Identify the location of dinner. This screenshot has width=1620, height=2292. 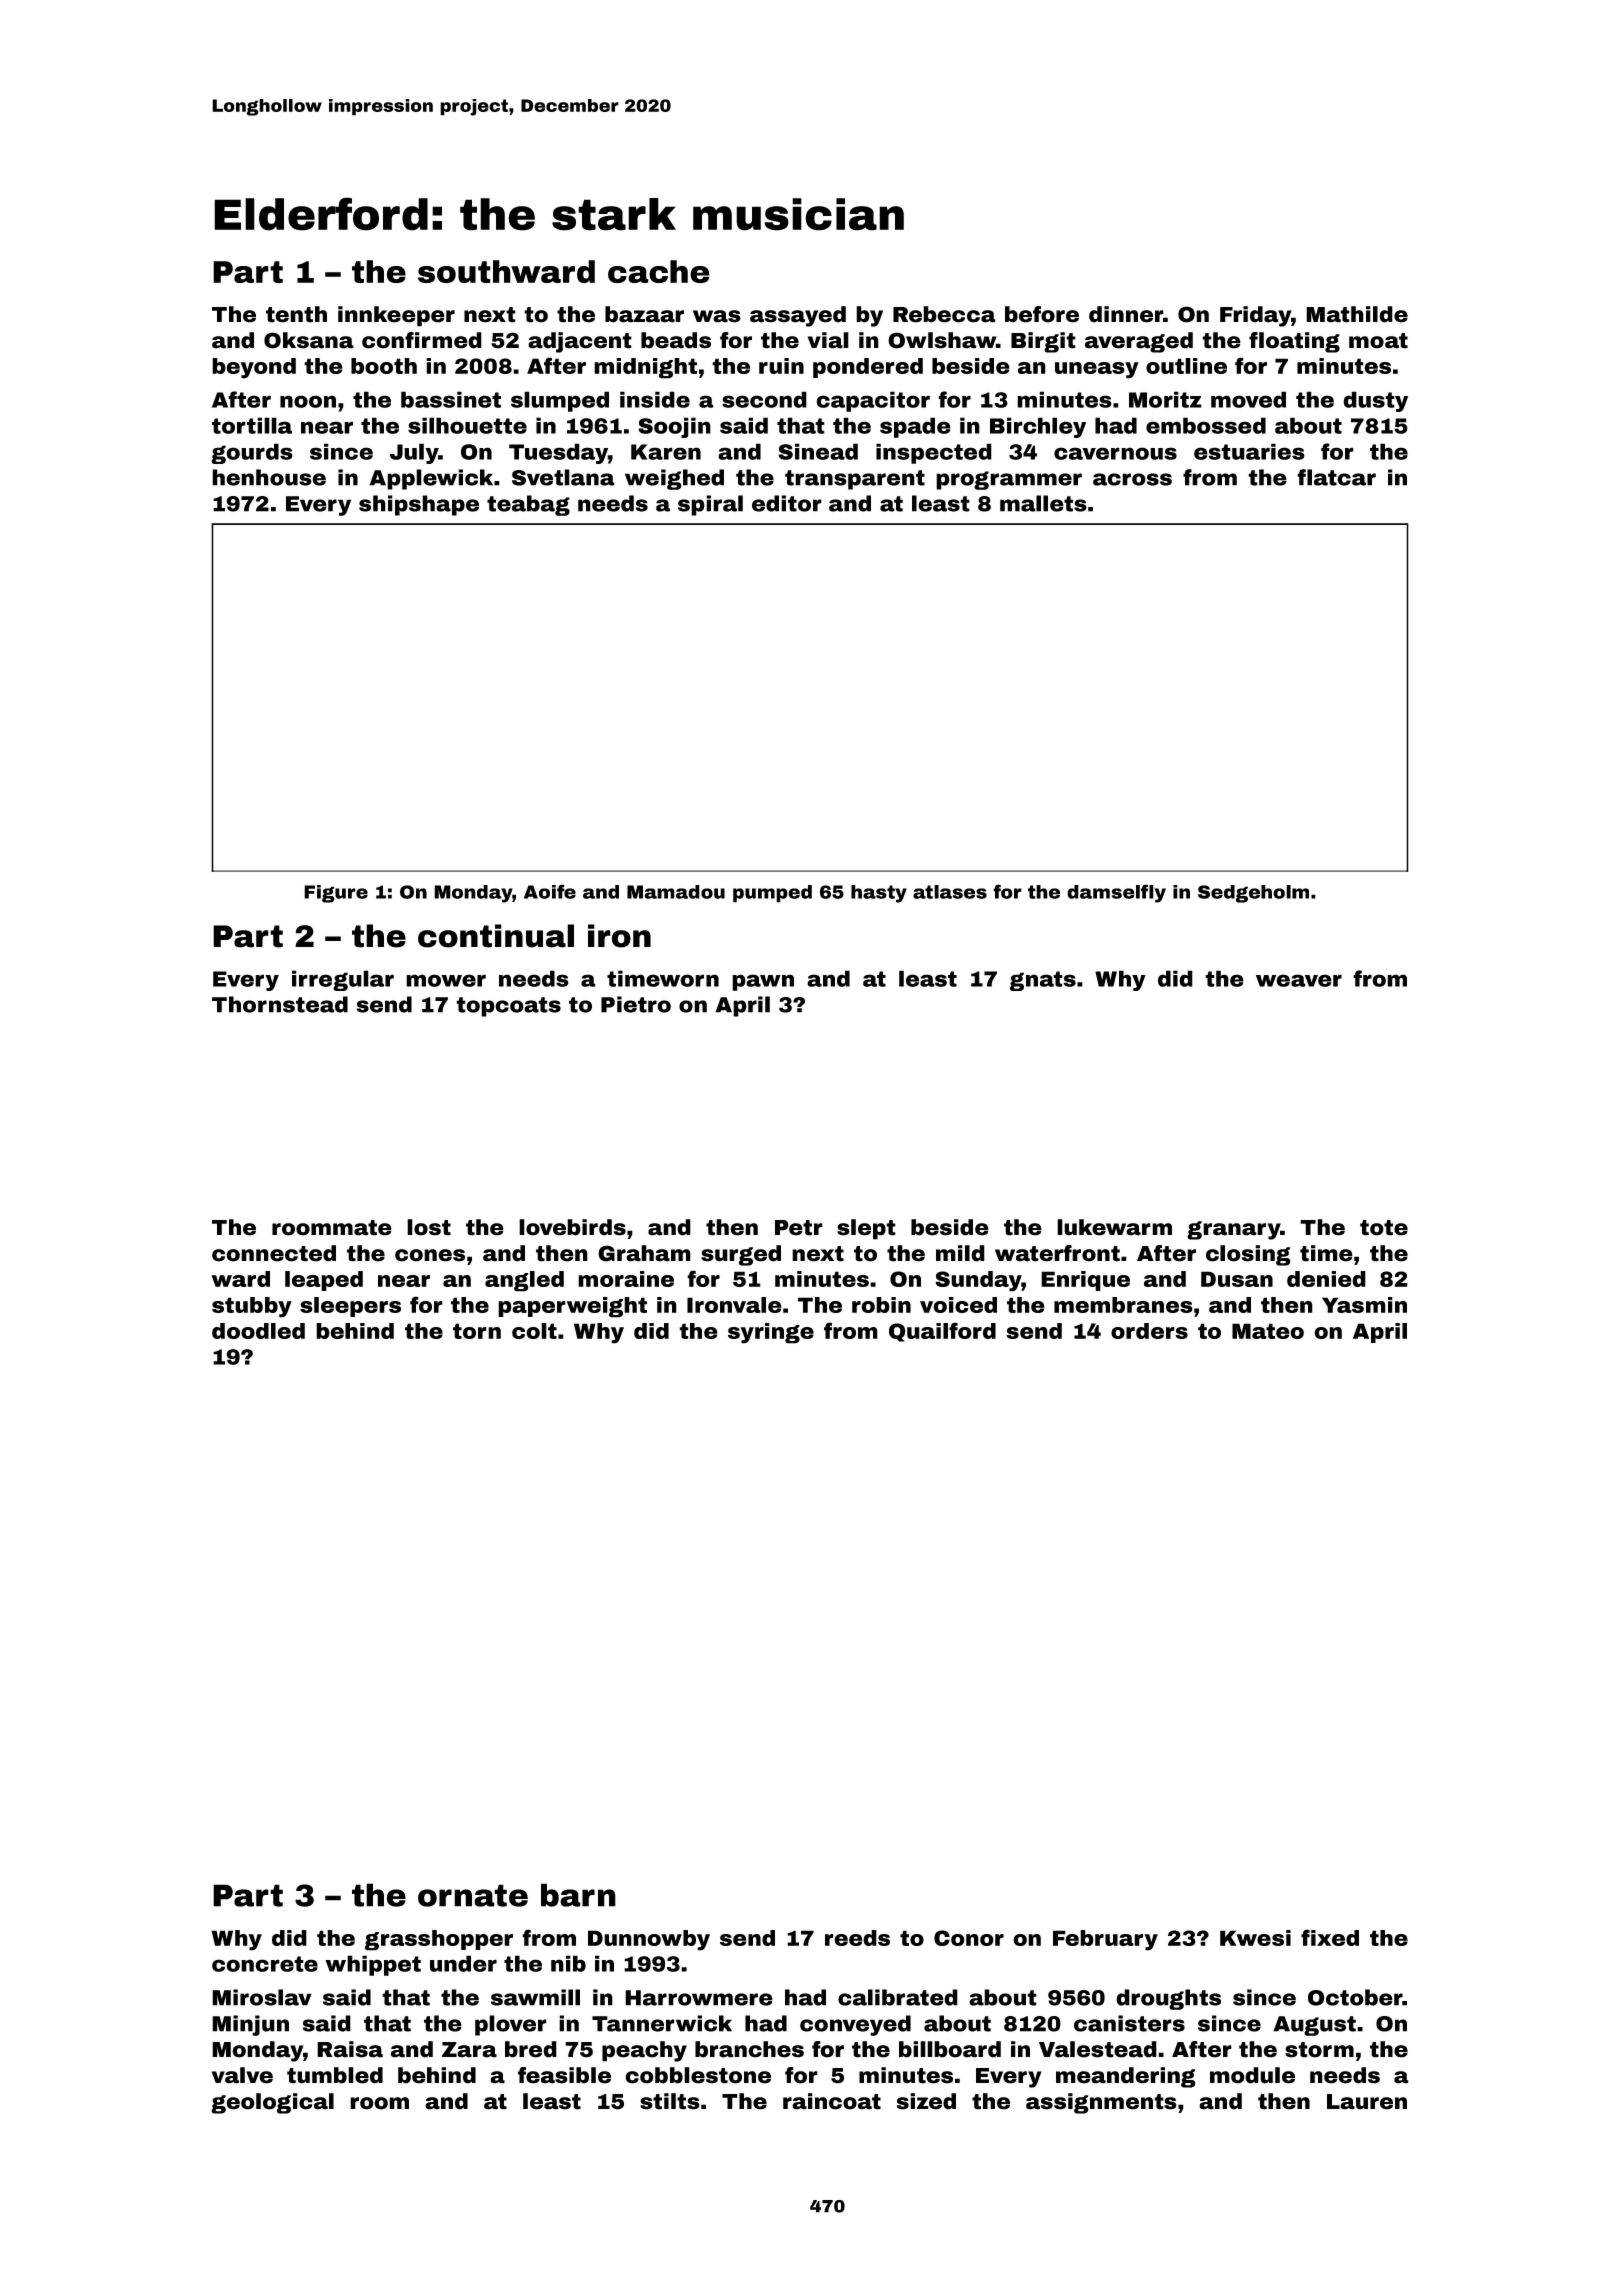
(1126, 314).
